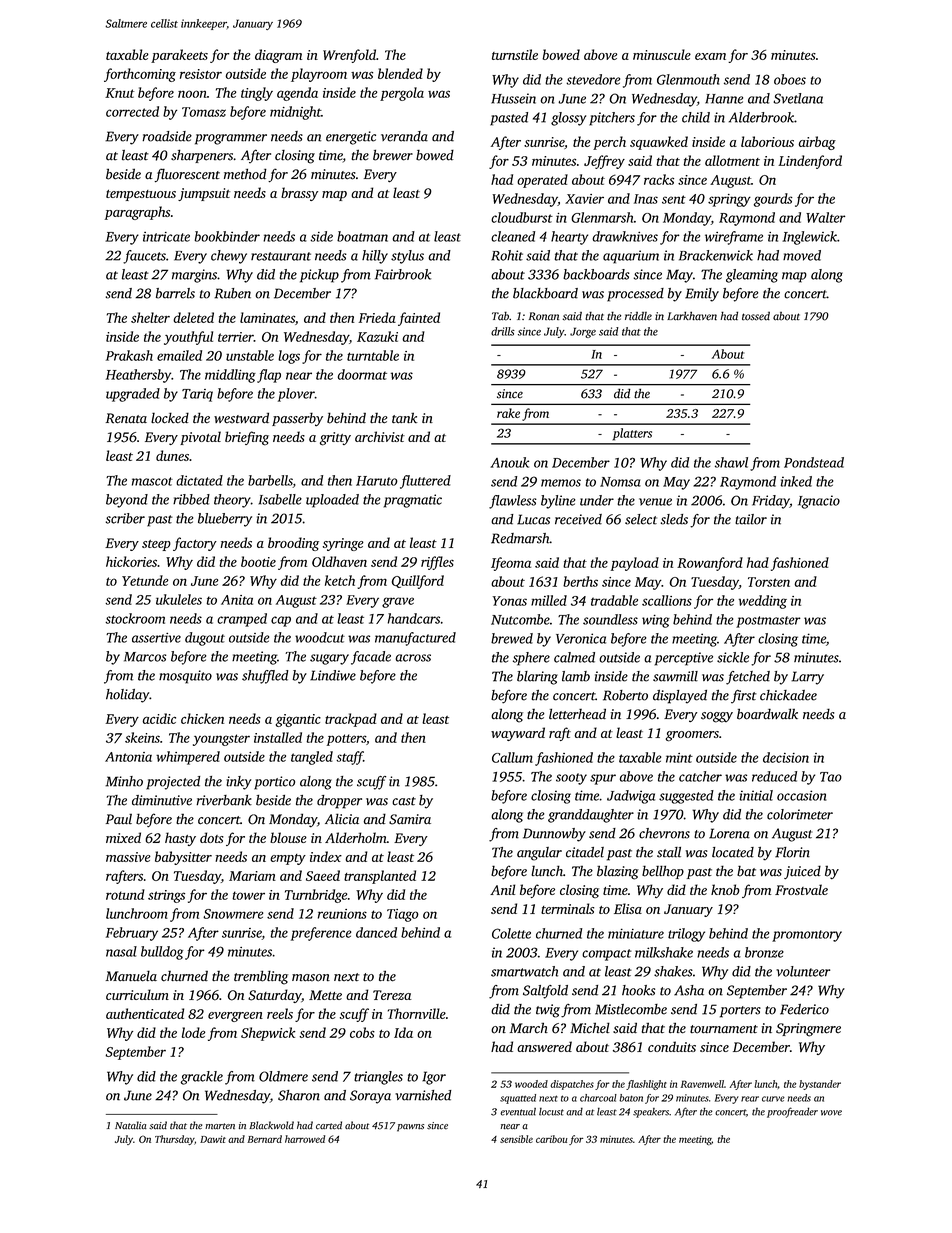 The width and height of the screenshot is (952, 1233). Describe the element at coordinates (724, 1029) in the screenshot. I see `tournament` at that location.
